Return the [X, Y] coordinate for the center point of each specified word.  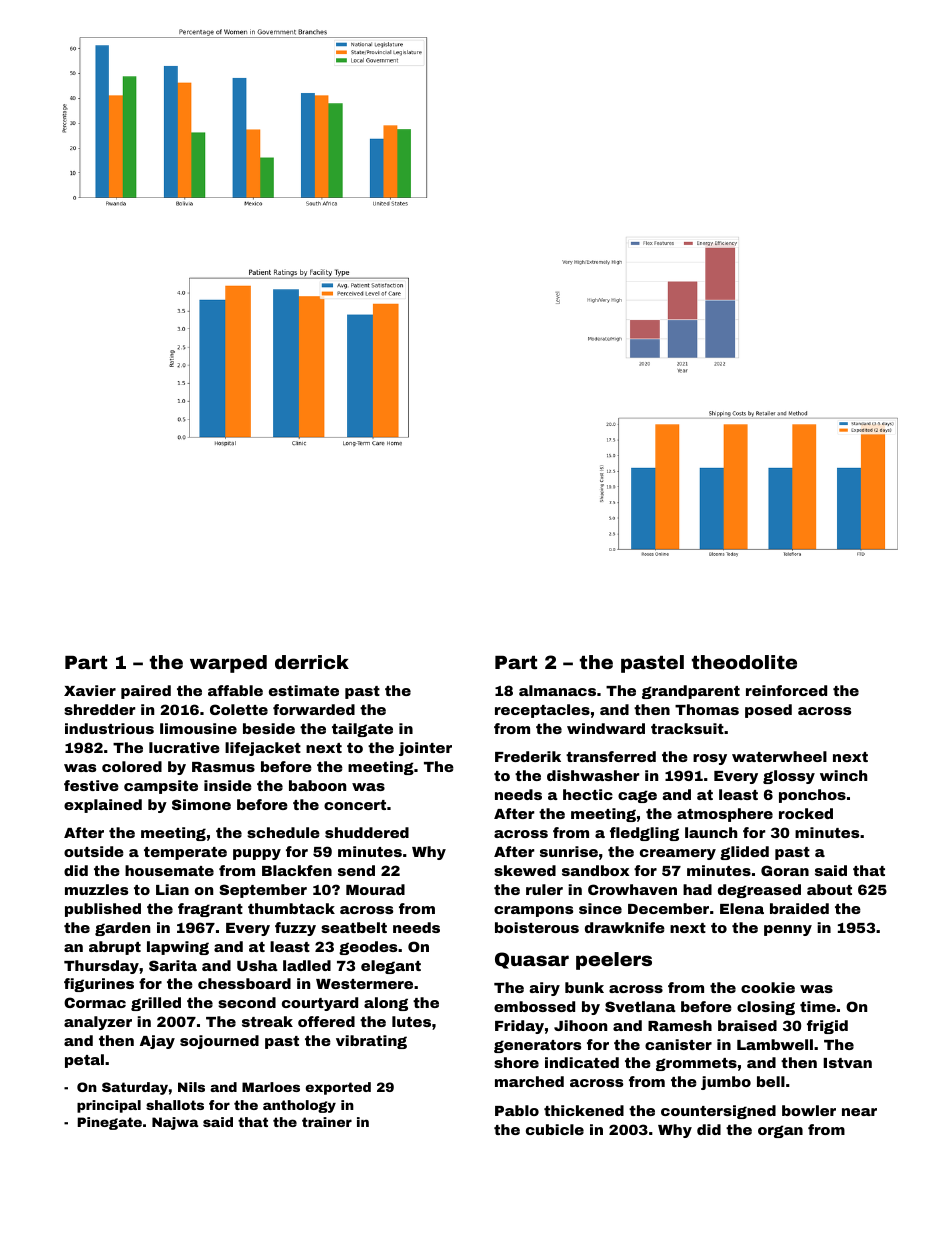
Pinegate [109, 1123]
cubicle [555, 1129]
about [829, 889]
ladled [307, 965]
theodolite [744, 662]
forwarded [314, 709]
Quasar [532, 960]
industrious [109, 728]
